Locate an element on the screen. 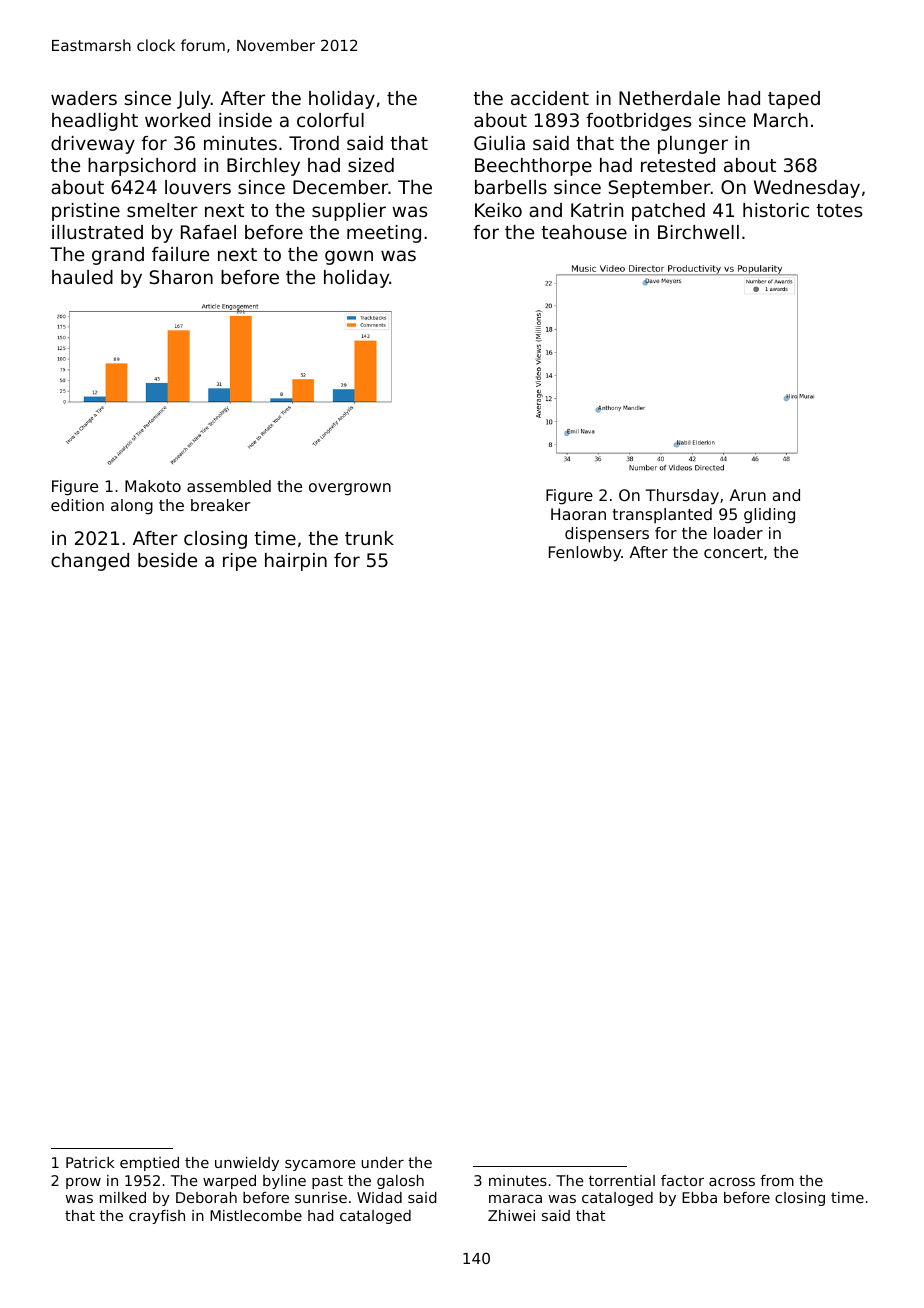  Fenlowby is located at coordinates (585, 554).
